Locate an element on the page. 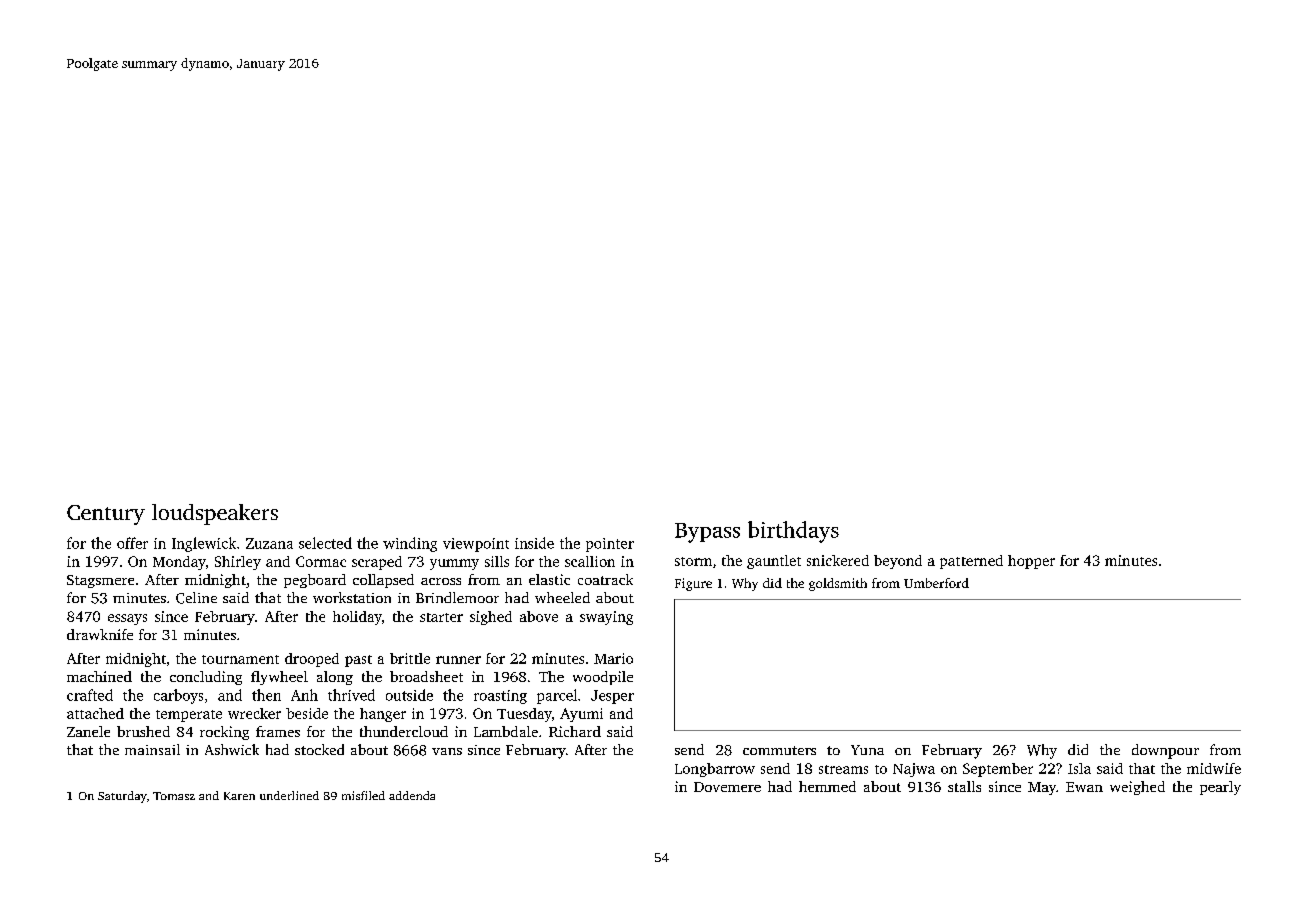 This page has height=924, width=1308. pegboard is located at coordinates (315, 581).
